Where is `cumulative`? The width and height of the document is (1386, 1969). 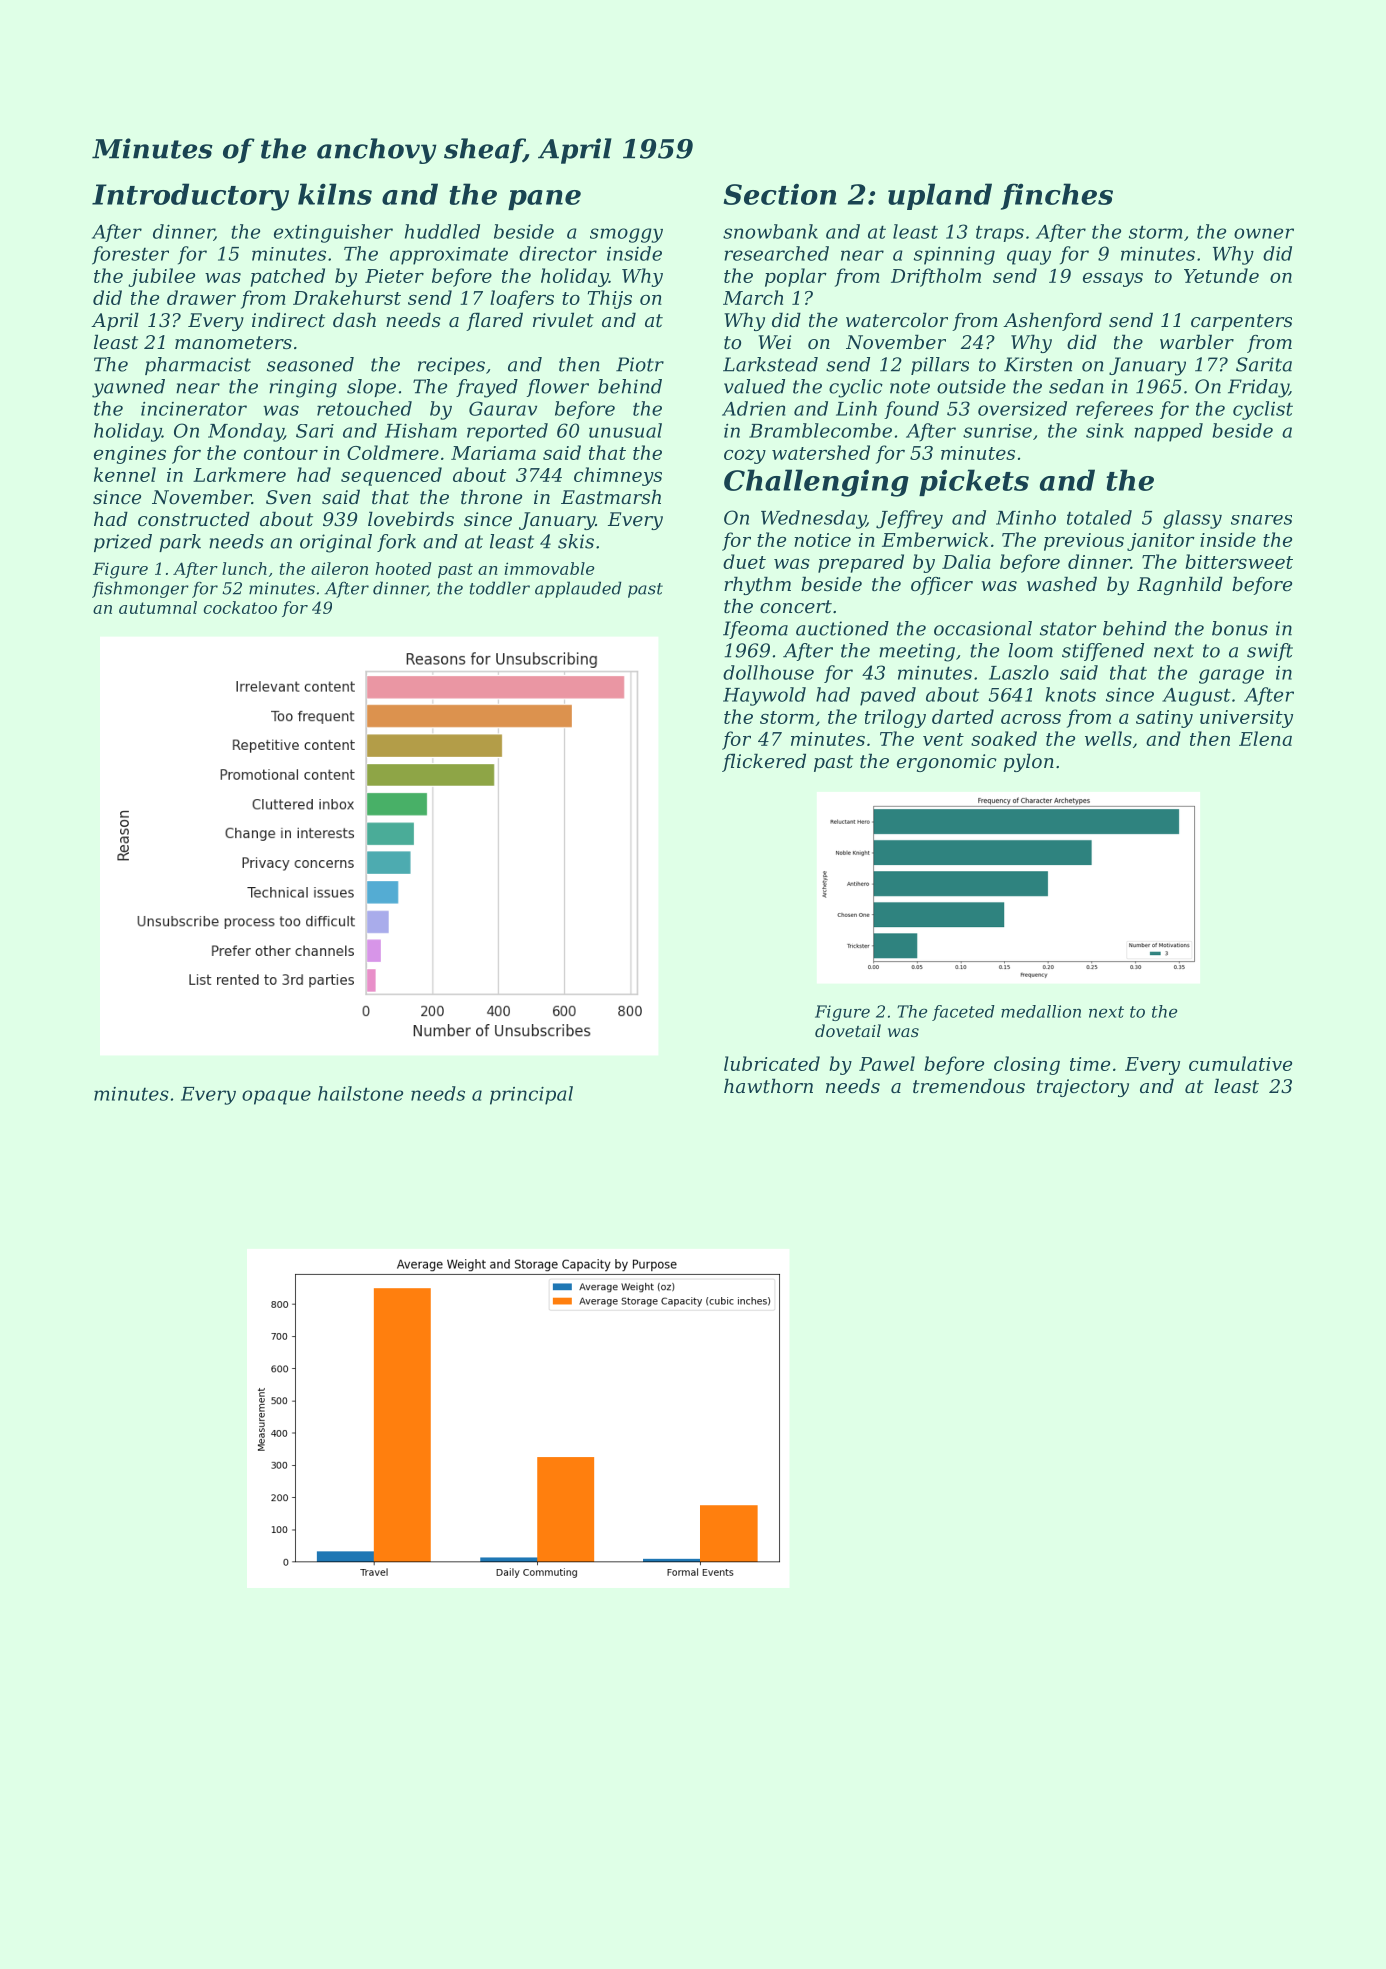
cumulative is located at coordinates (1240, 1063).
